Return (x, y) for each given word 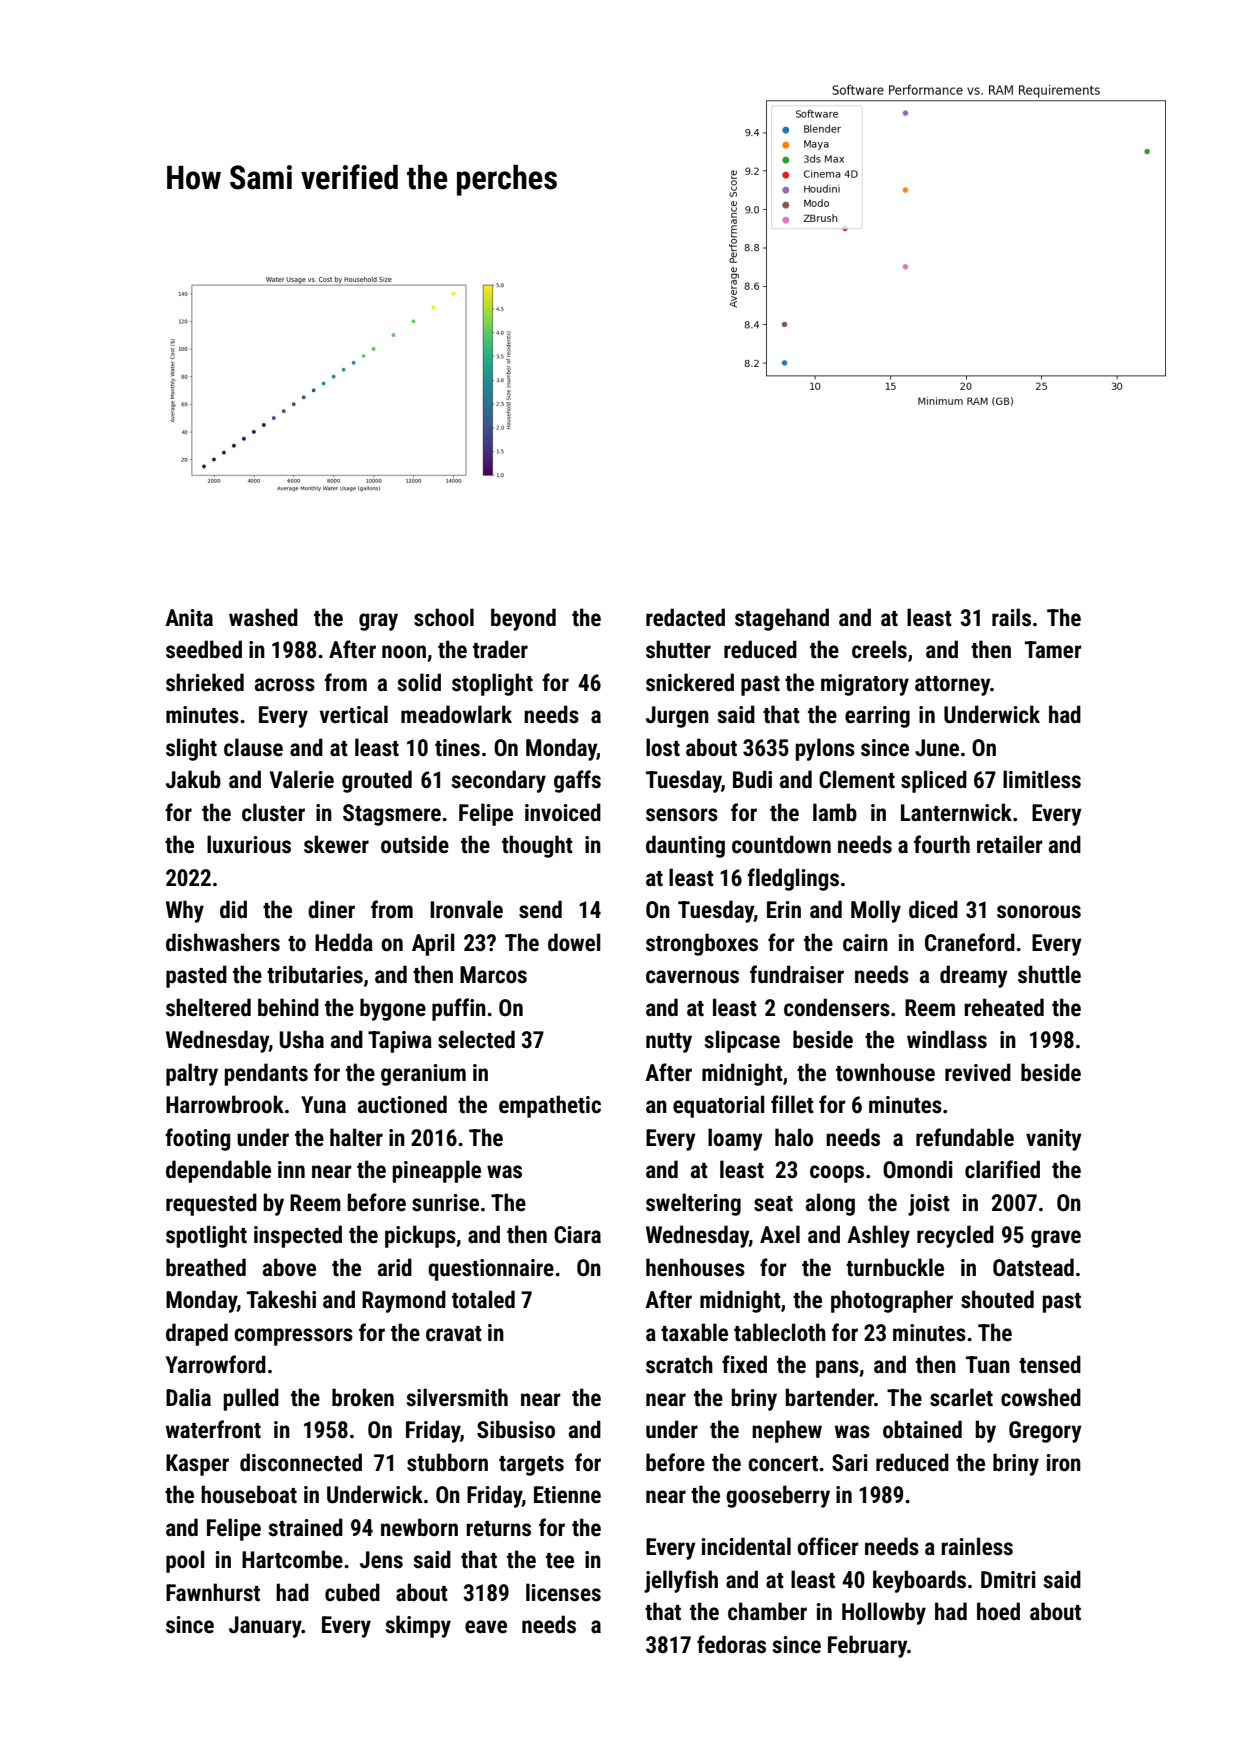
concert (783, 1464)
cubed (352, 1592)
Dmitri (1008, 1580)
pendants (266, 1074)
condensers (837, 1007)
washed (263, 617)
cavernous (692, 977)
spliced (934, 781)
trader (500, 649)
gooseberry (778, 1496)
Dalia (188, 1397)
